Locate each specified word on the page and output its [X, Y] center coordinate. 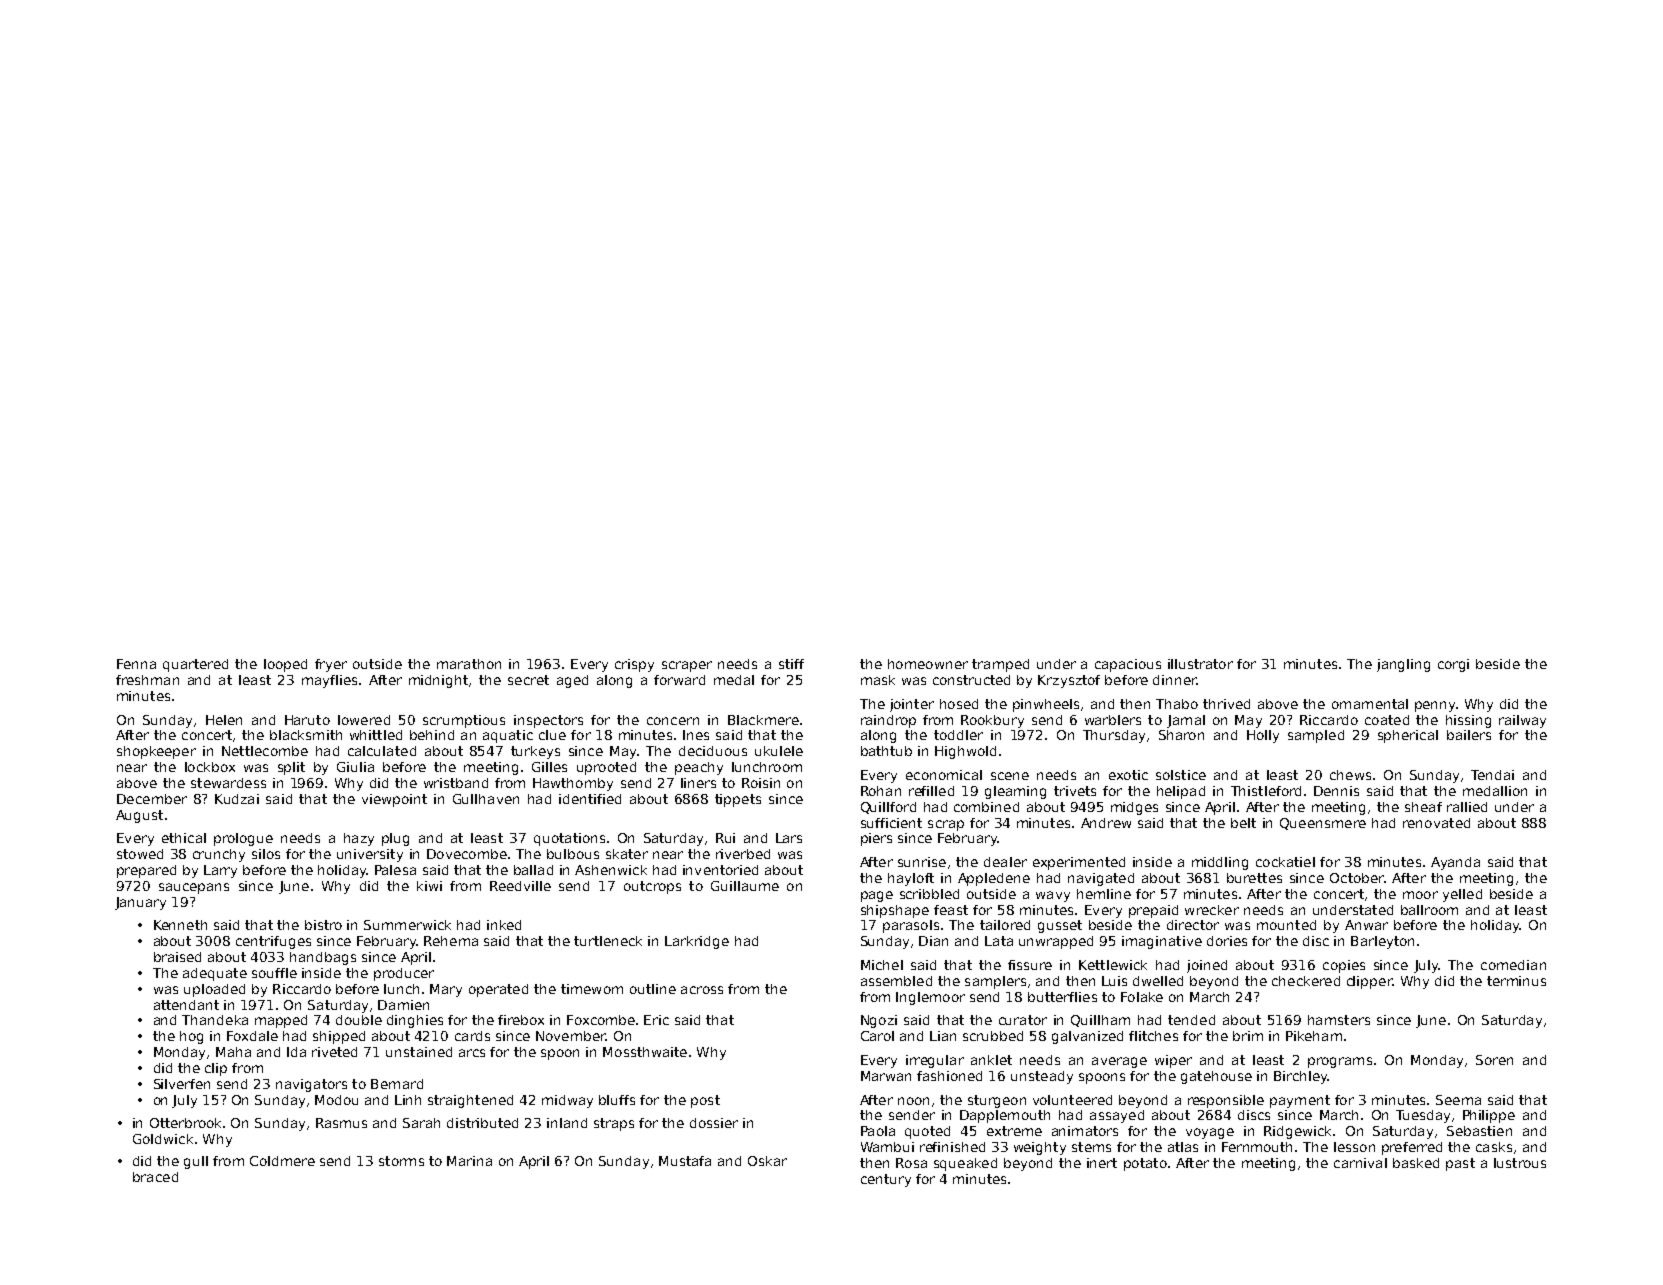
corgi [1453, 665]
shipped [339, 1037]
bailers [1469, 735]
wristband [456, 783]
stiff [791, 664]
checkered [1306, 981]
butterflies [1062, 997]
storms [401, 1161]
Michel [882, 965]
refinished [952, 1147]
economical [944, 775]
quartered [195, 665]
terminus [1516, 981]
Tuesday [1423, 1116]
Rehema [451, 941]
